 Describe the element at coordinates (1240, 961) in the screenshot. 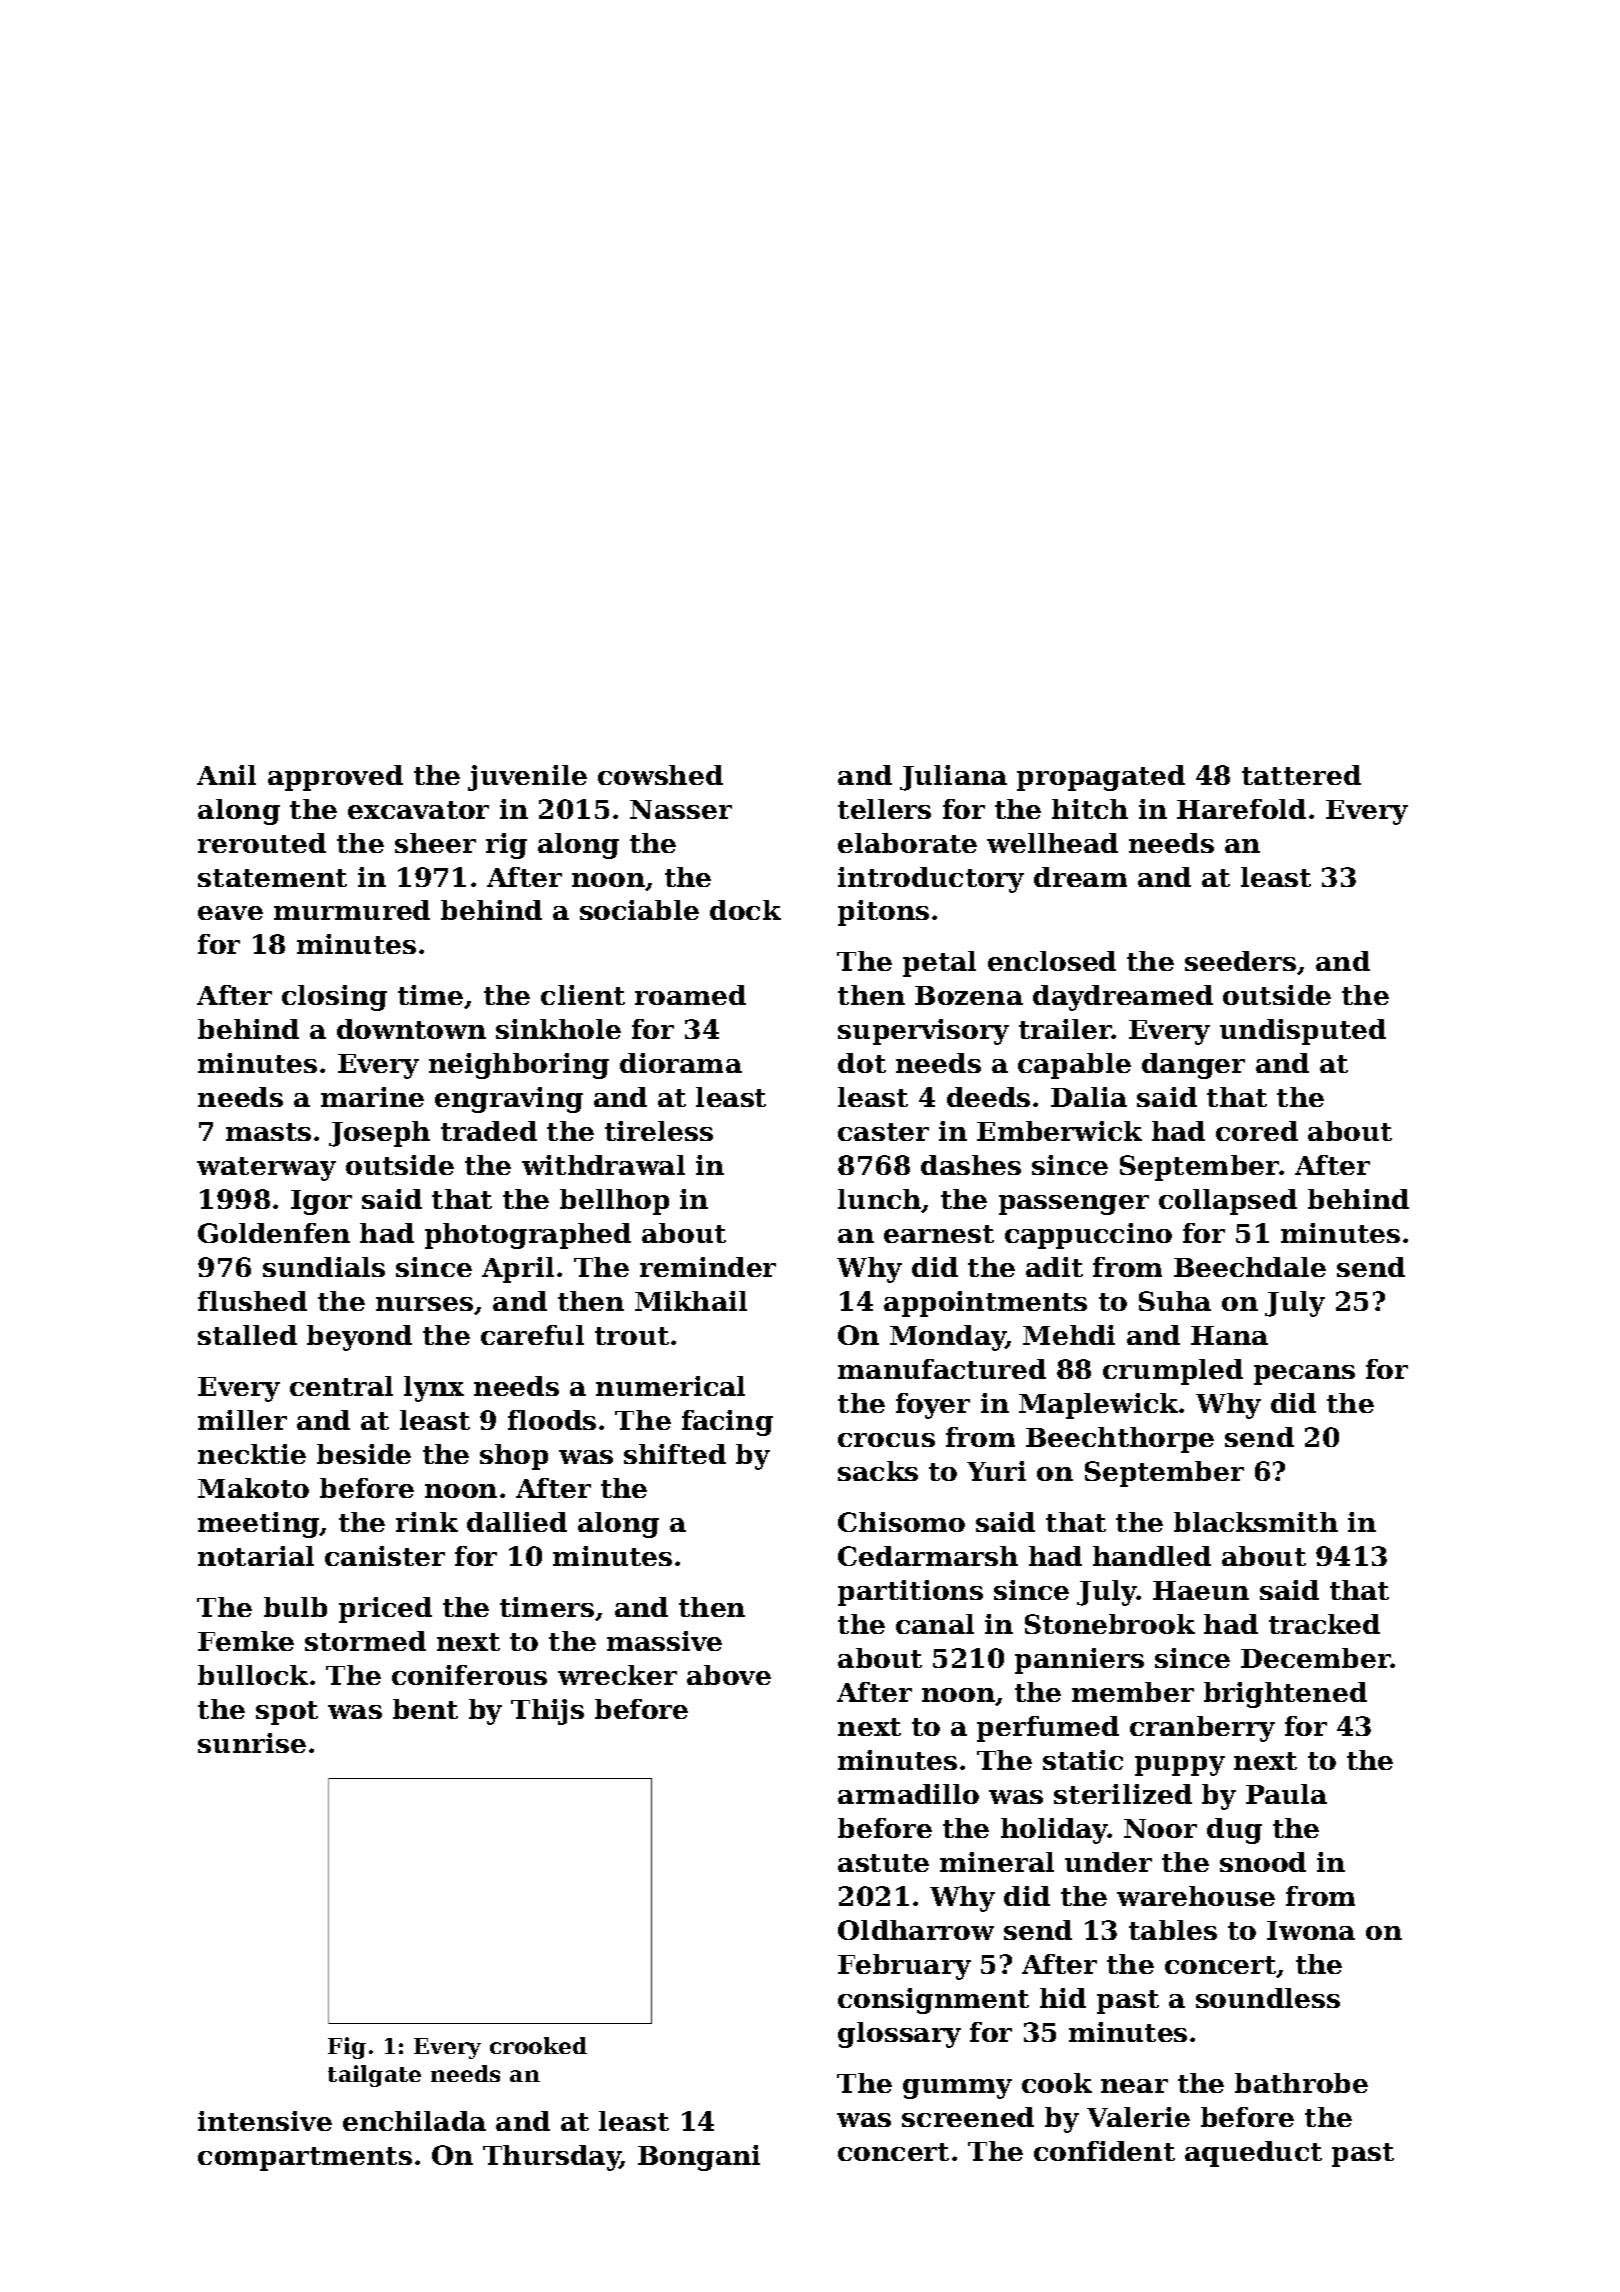

I see `seeders` at that location.
